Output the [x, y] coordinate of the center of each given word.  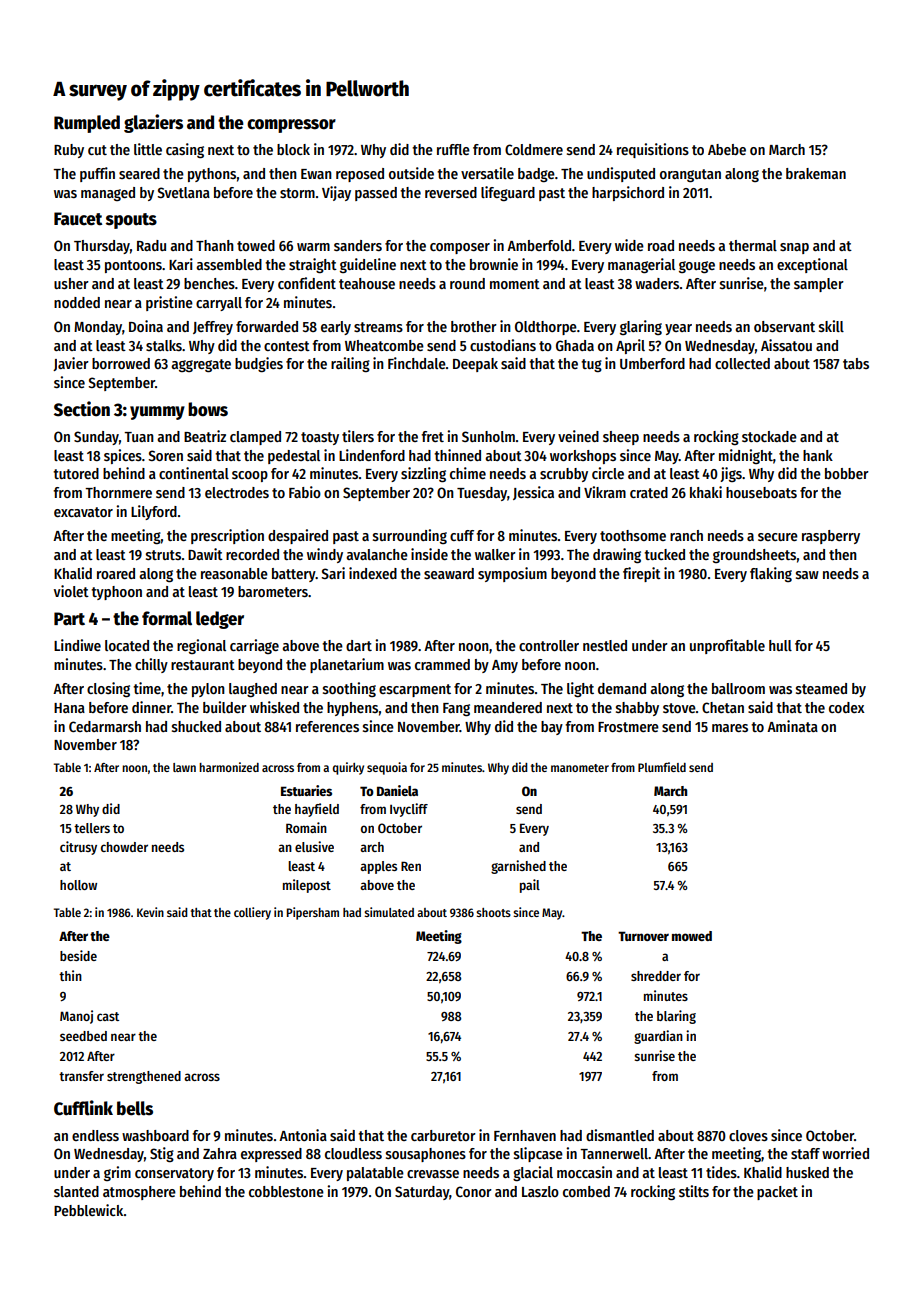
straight [313, 265]
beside [78, 955]
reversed [451, 192]
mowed [692, 936]
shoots [493, 912]
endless [95, 1135]
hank [818, 455]
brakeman [816, 173]
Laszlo [540, 1191]
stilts [694, 1191]
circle [608, 473]
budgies [259, 364]
